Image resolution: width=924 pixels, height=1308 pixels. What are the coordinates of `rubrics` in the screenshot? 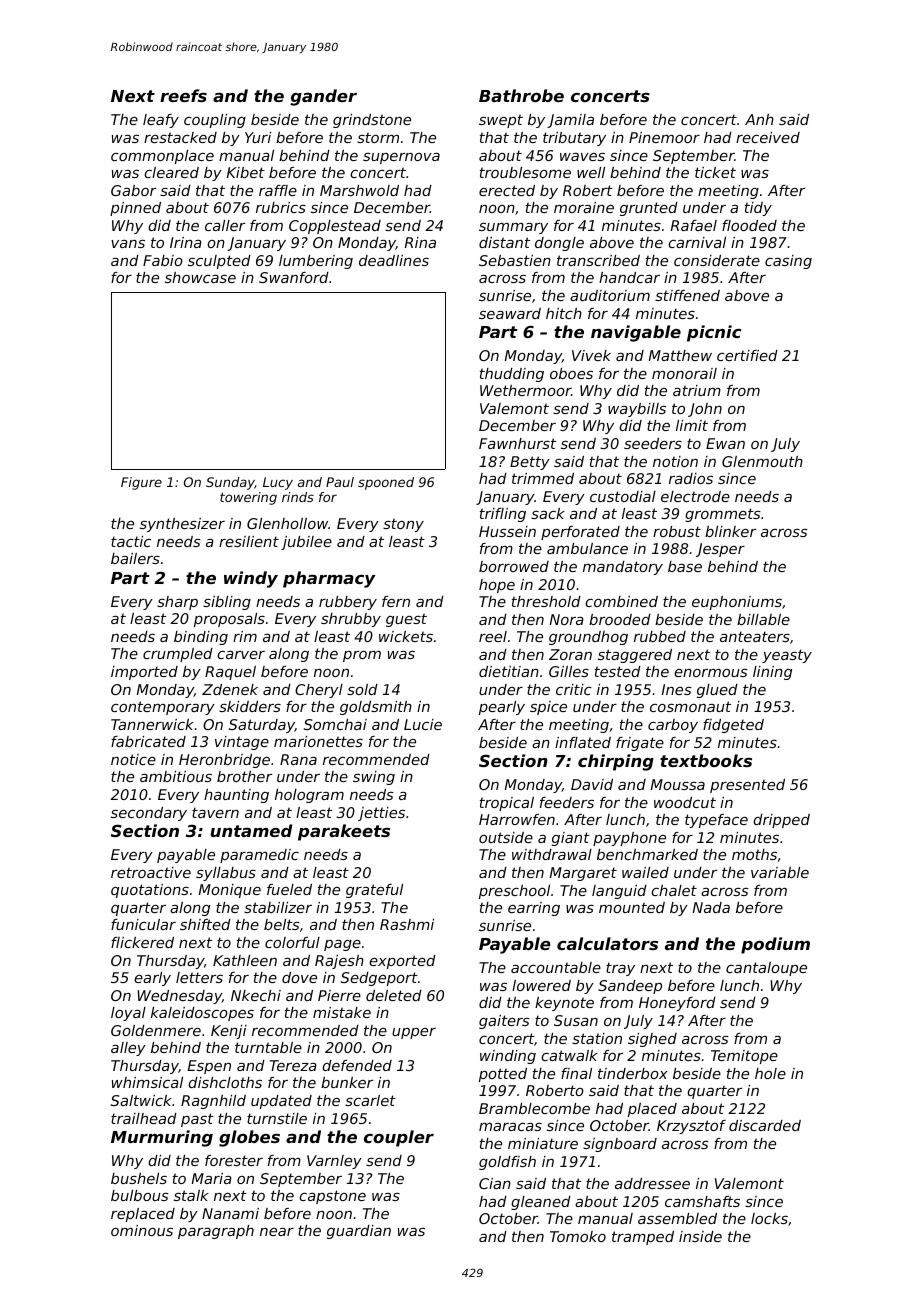 It's located at (281, 207).
